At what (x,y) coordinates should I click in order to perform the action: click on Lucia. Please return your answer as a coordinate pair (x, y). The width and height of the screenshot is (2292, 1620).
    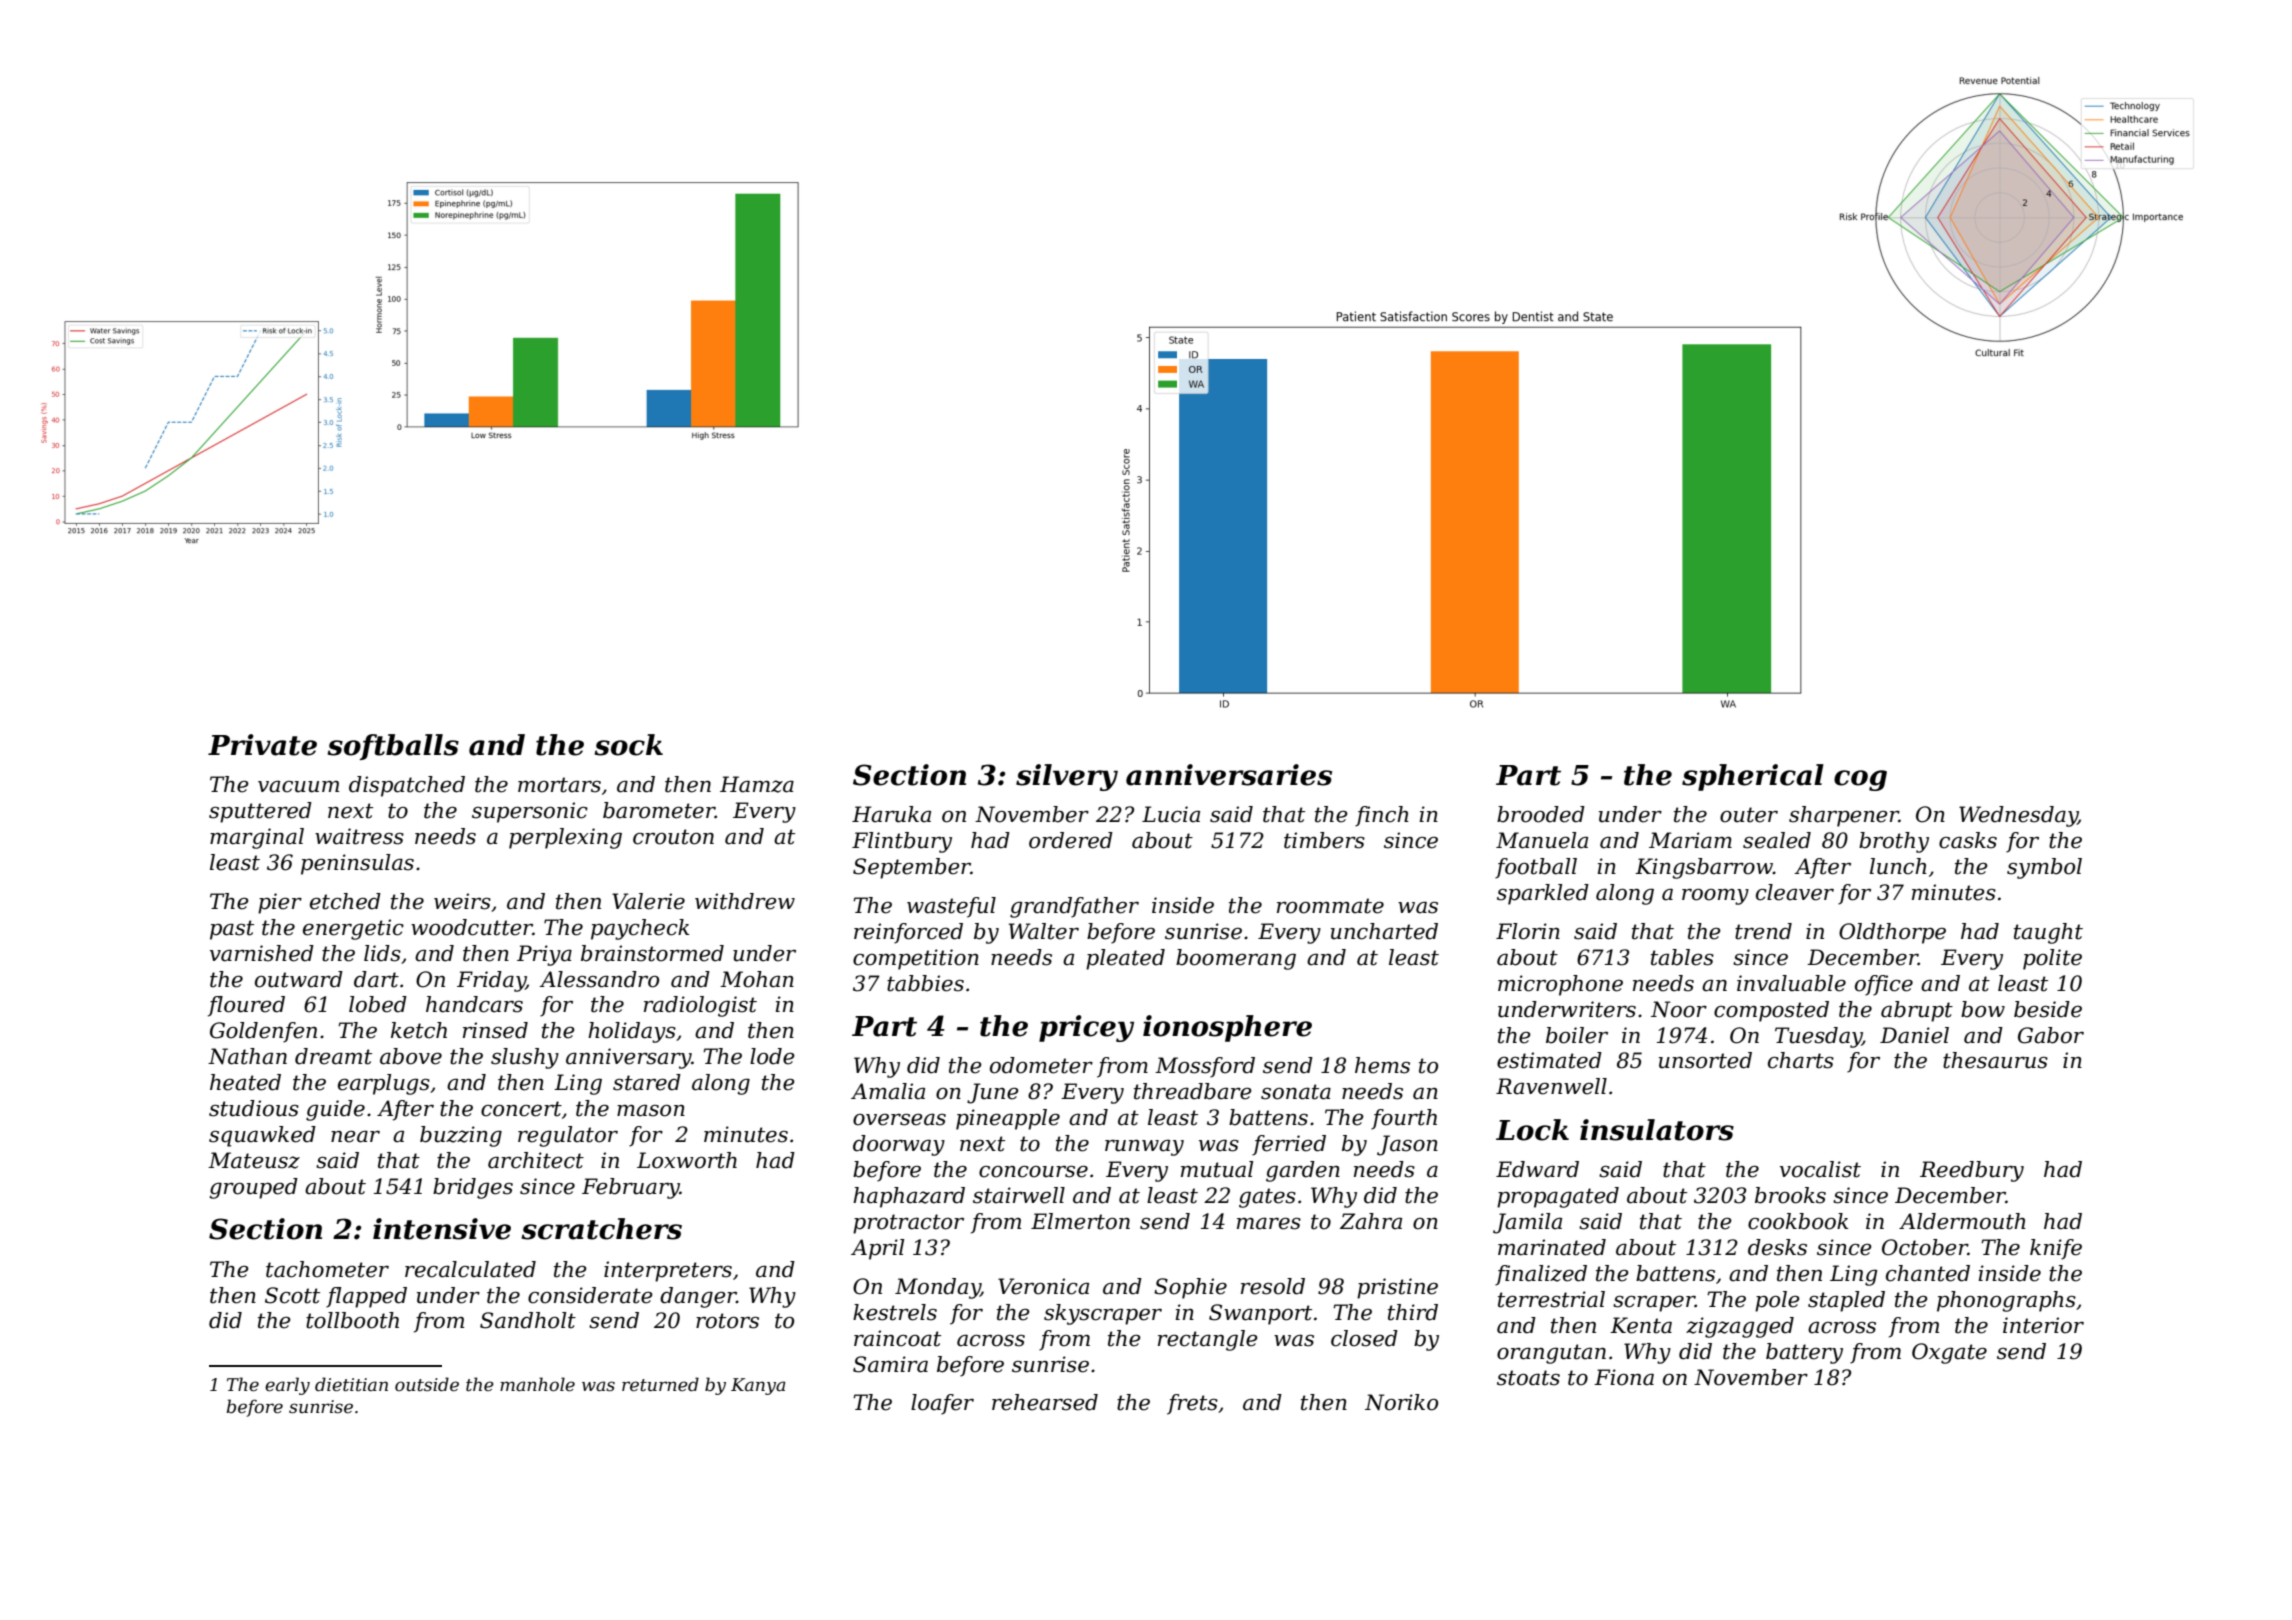
    Looking at the image, I should click on (1171, 814).
